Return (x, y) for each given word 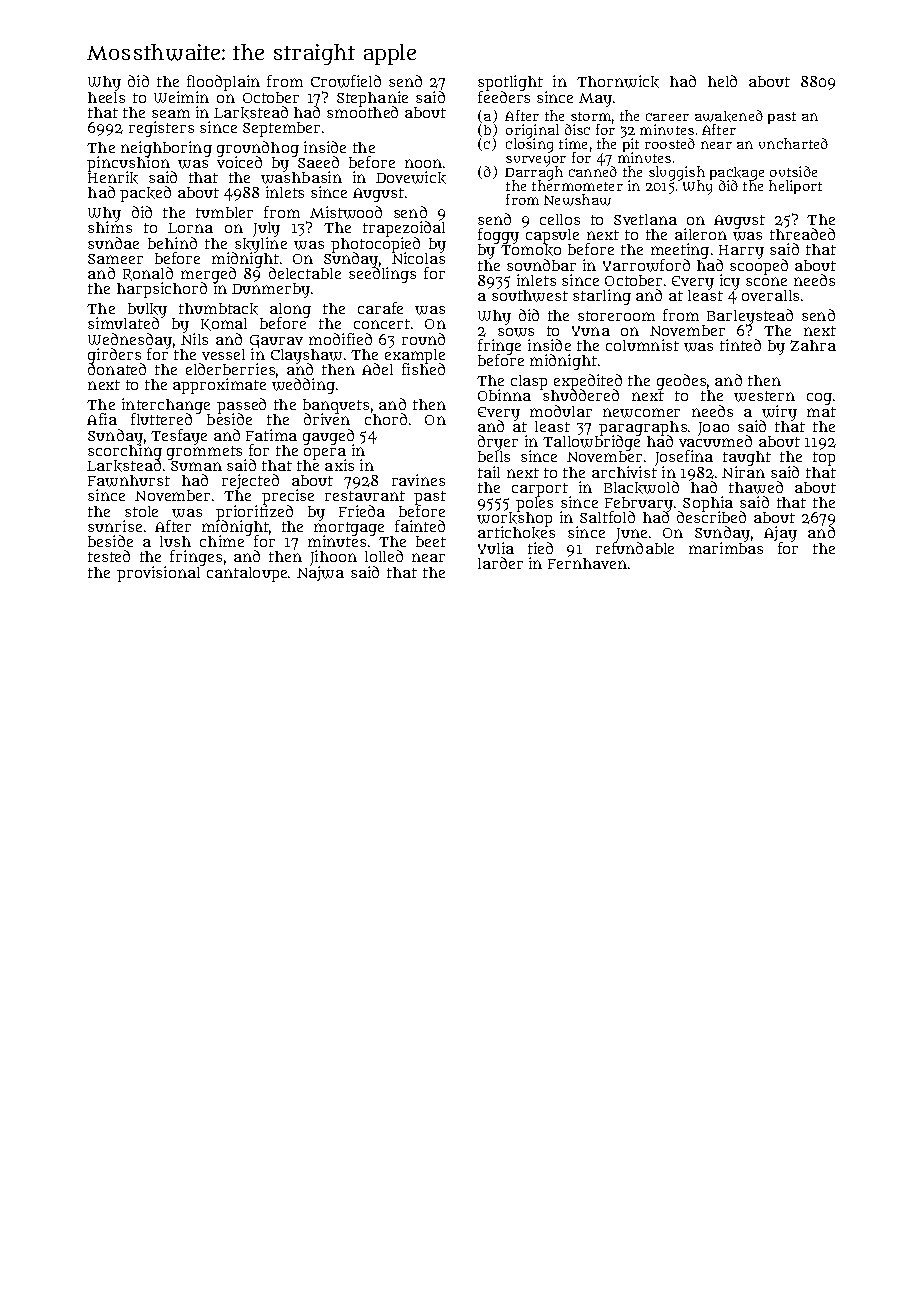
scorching (125, 452)
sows (516, 332)
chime (222, 541)
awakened (729, 116)
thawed (756, 487)
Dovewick (411, 177)
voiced (239, 162)
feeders (504, 97)
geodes (681, 382)
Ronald (148, 274)
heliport (795, 187)
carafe (380, 308)
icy (730, 282)
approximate (219, 386)
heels (106, 97)
